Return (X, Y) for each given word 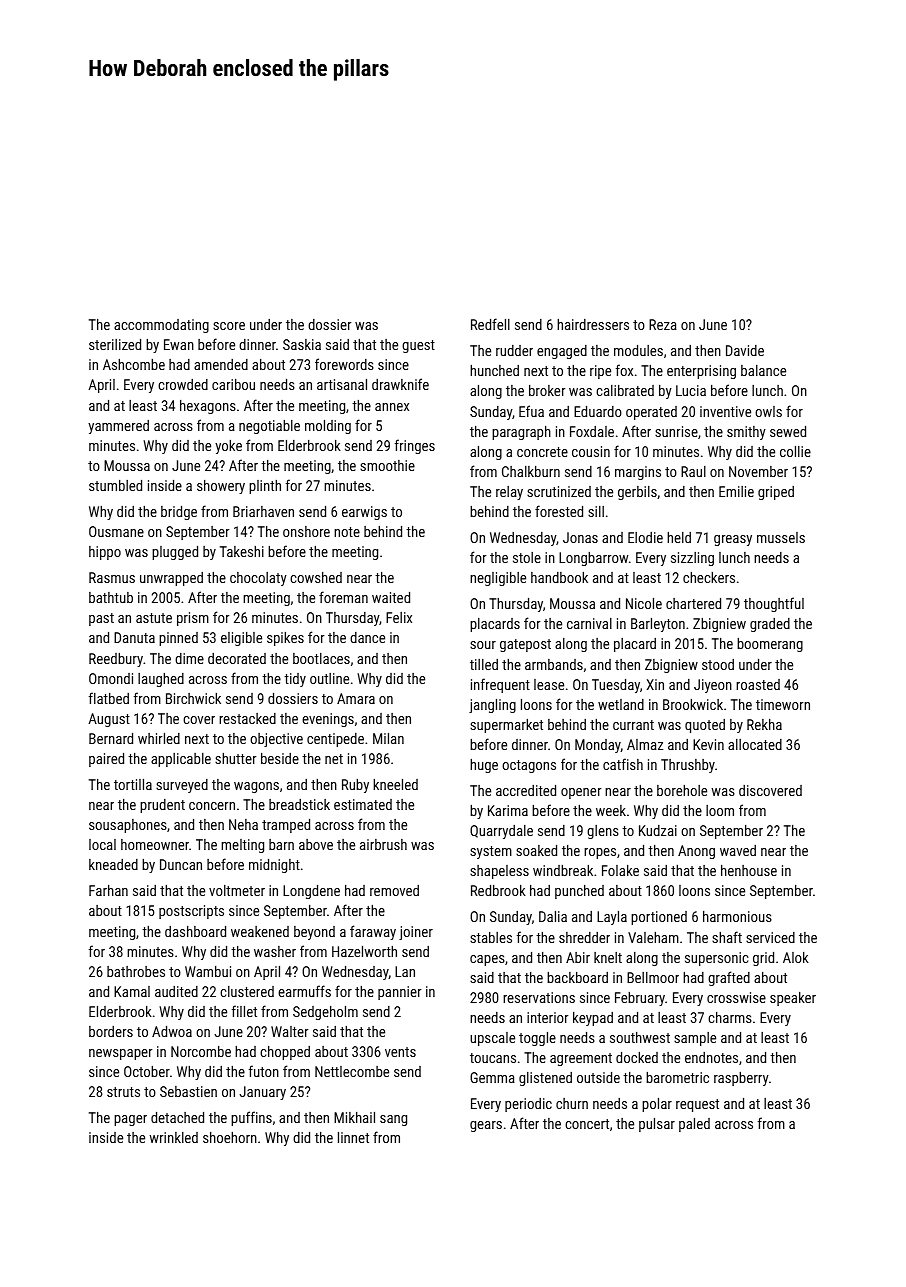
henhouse (749, 870)
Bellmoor (653, 977)
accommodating (161, 326)
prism (193, 619)
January (262, 1093)
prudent (162, 806)
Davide (745, 350)
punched (579, 892)
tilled (484, 664)
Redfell (490, 324)
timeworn (783, 704)
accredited (526, 790)
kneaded (113, 864)
